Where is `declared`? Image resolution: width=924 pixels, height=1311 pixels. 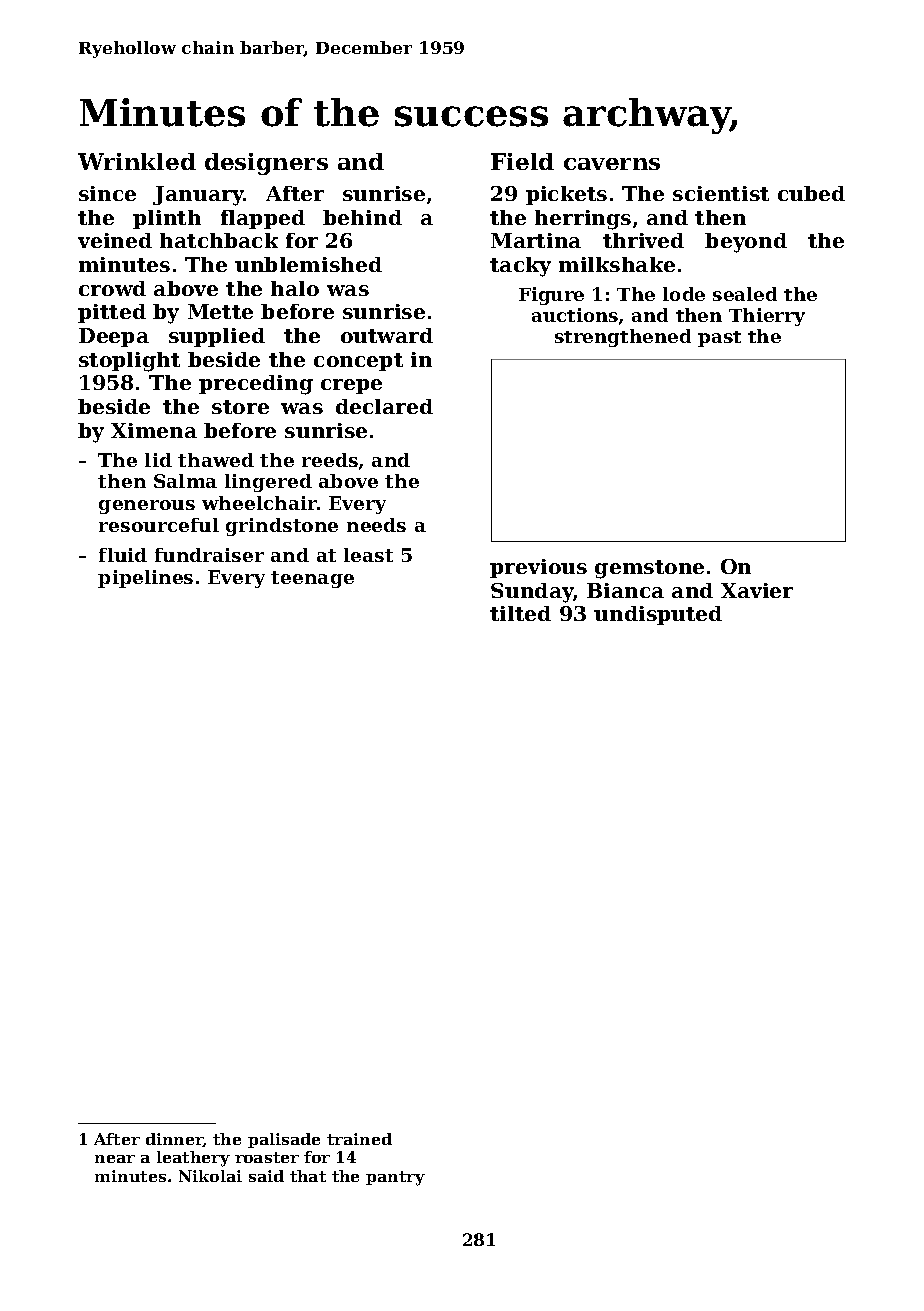
declared is located at coordinates (384, 406).
